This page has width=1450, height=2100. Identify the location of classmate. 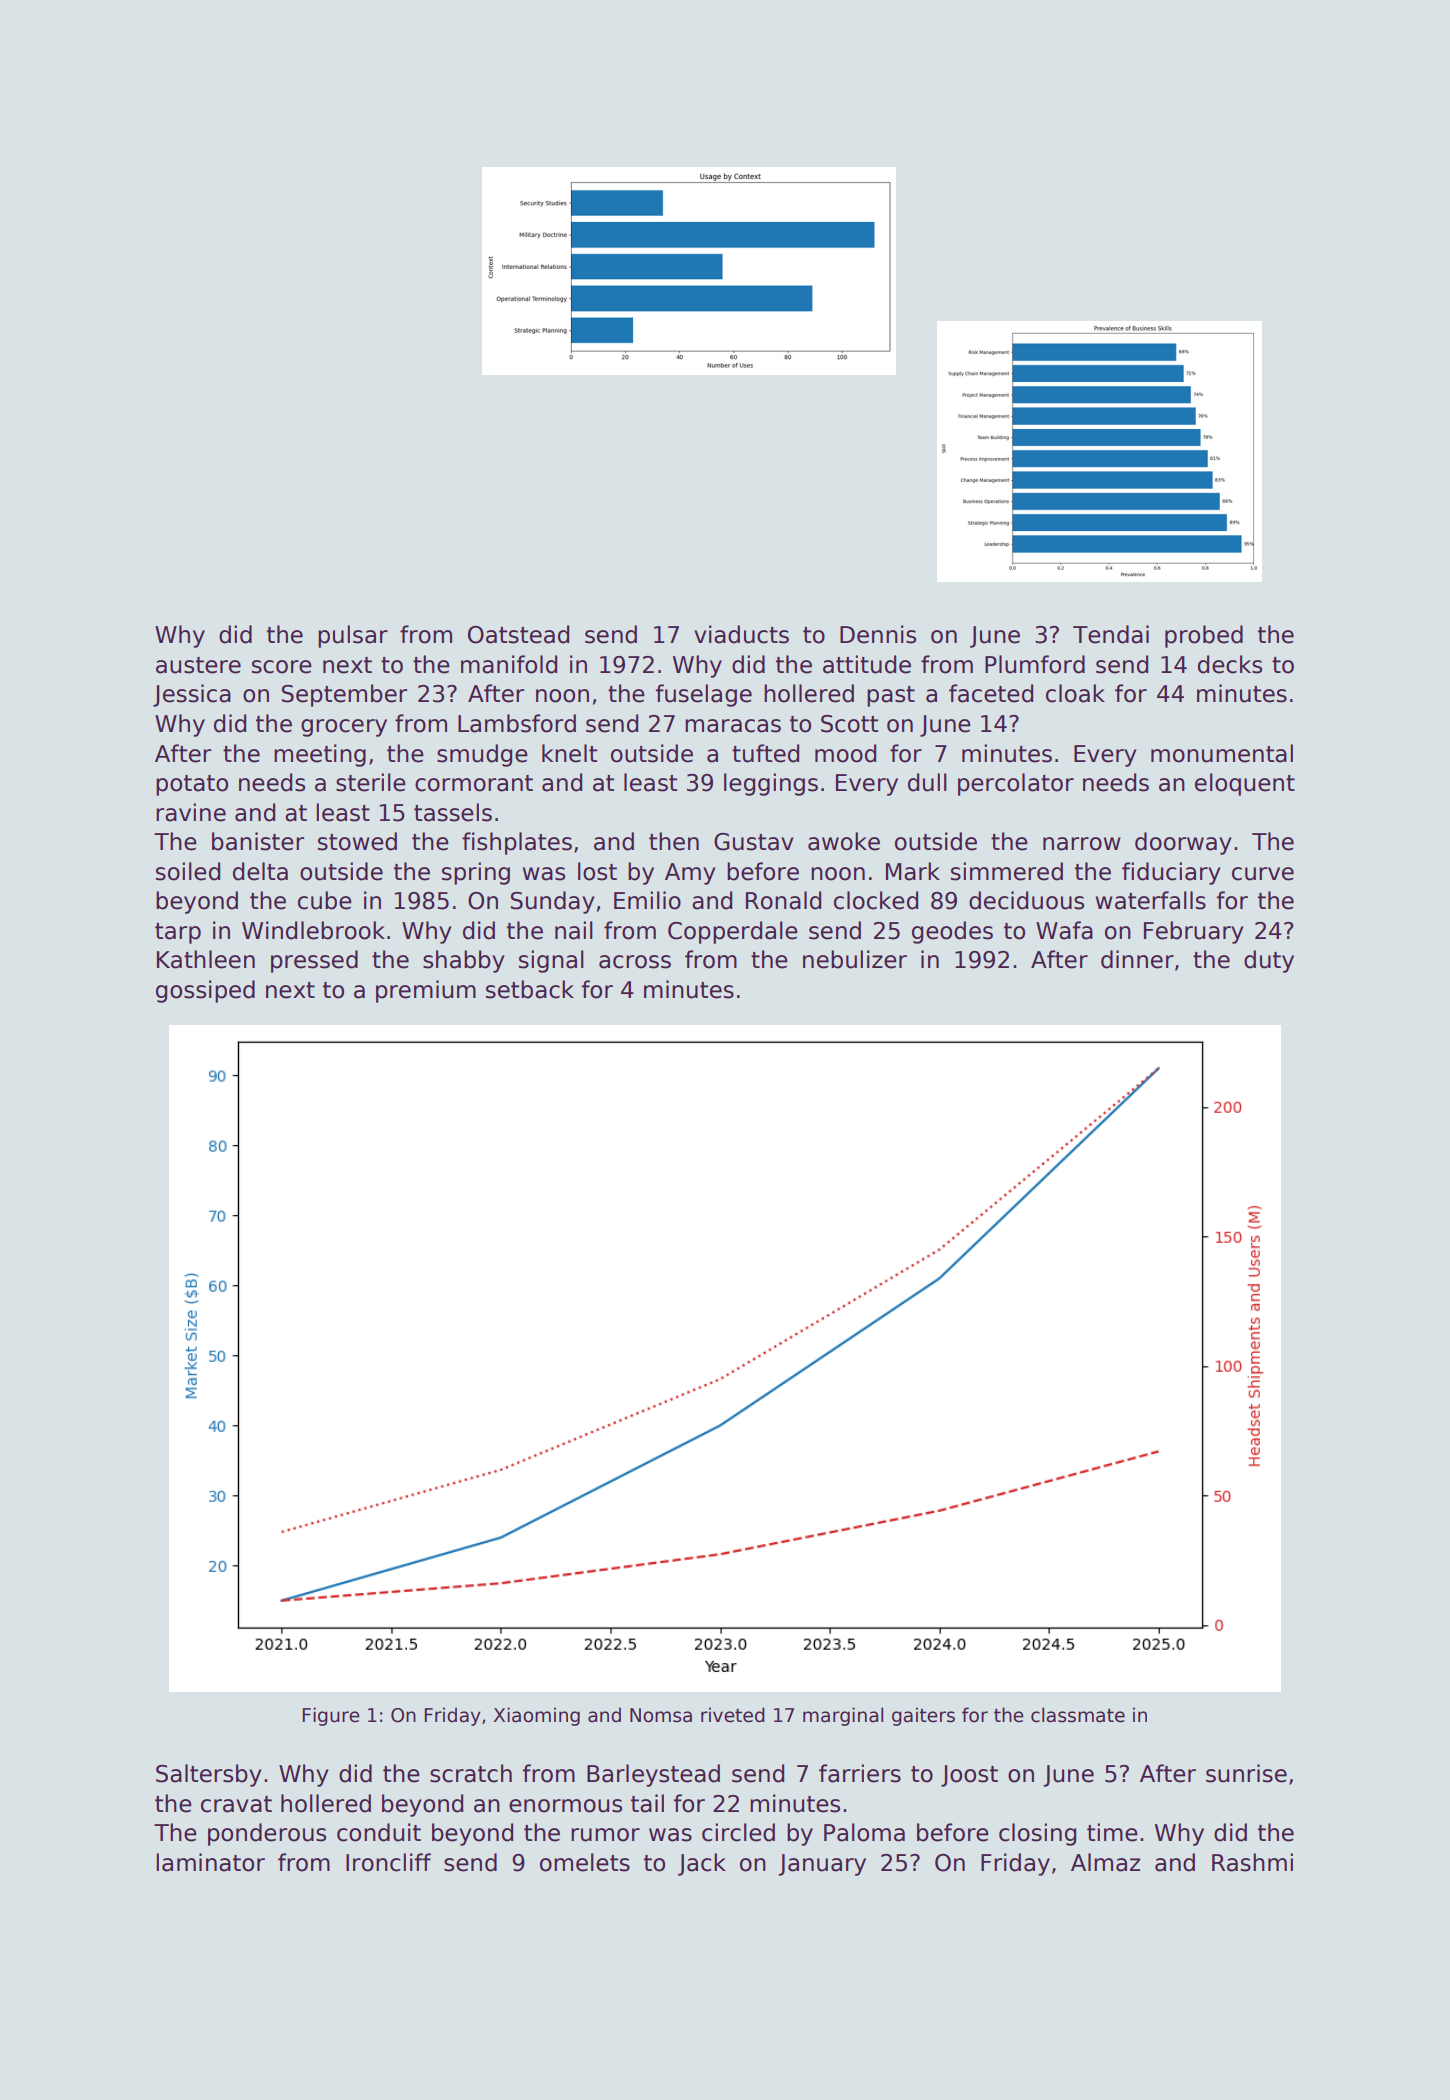
(1078, 1715).
